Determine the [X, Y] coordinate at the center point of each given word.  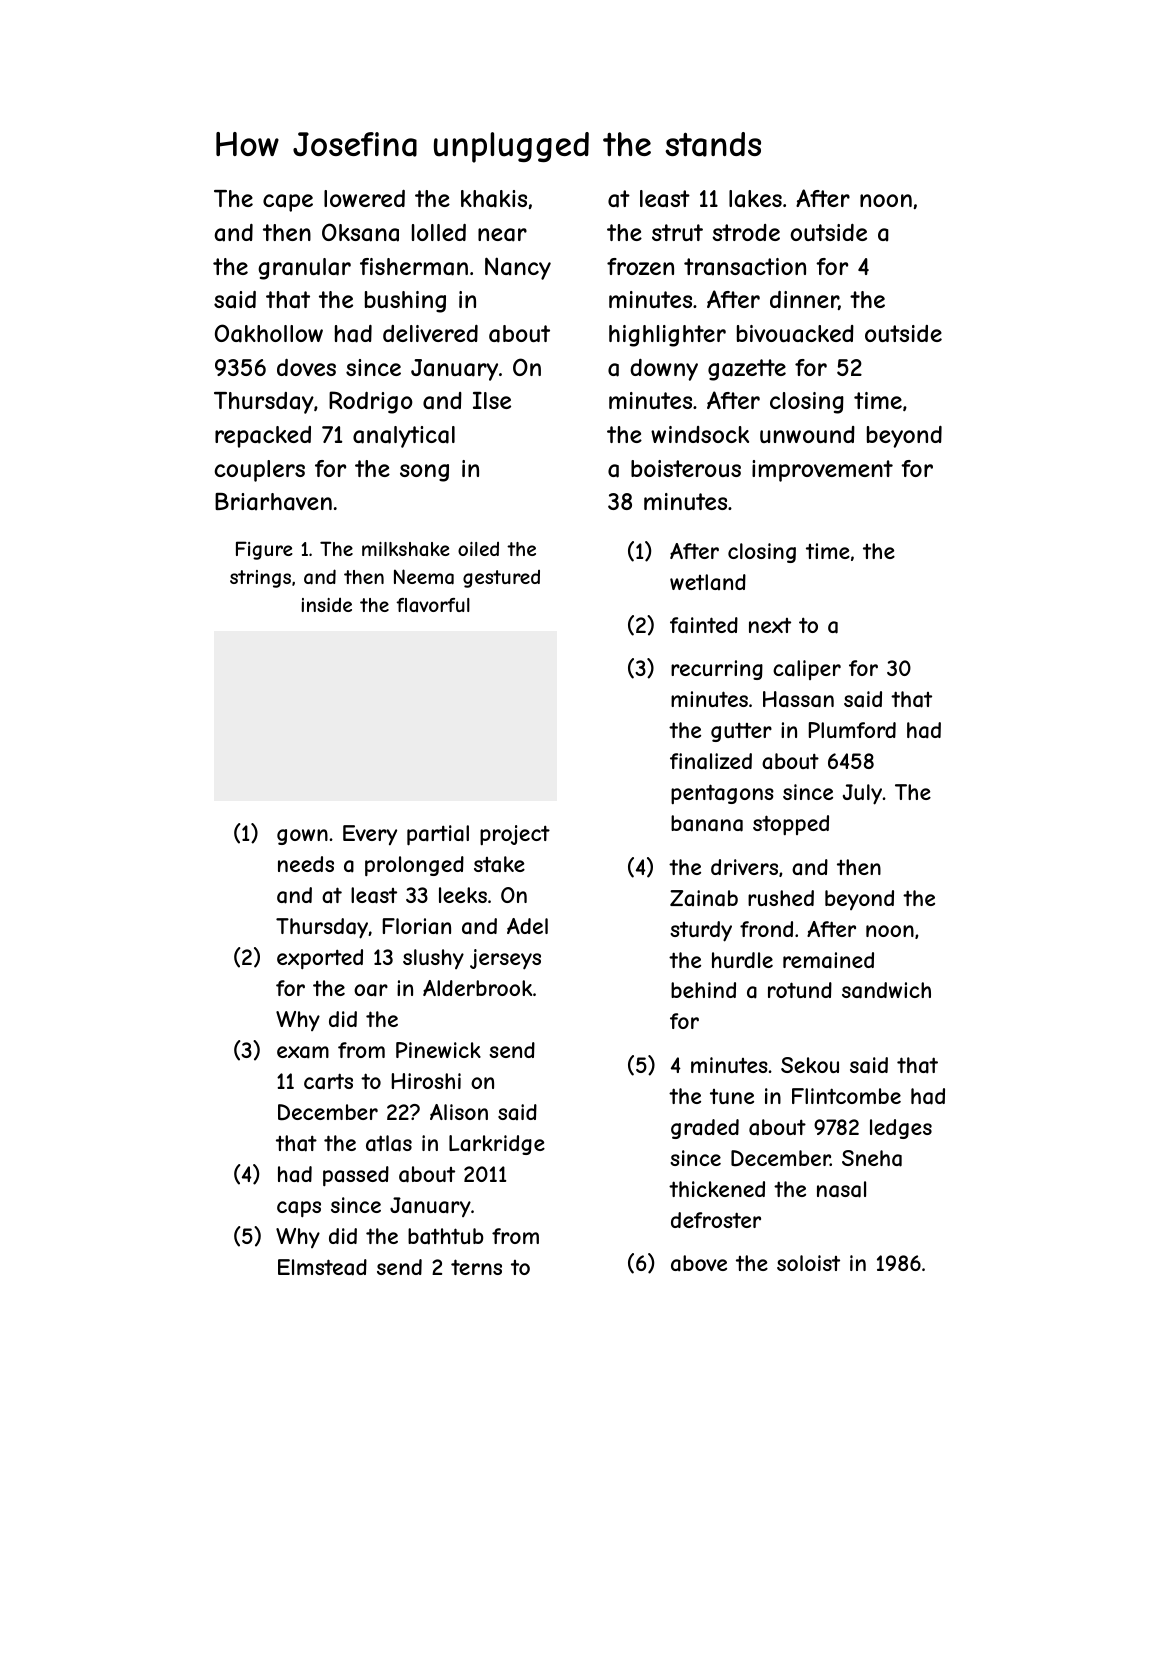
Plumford [852, 730]
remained [828, 960]
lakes [755, 199]
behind [703, 990]
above [699, 1263]
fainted [704, 625]
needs [306, 864]
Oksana [360, 232]
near [502, 235]
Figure [264, 550]
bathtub [445, 1236]
